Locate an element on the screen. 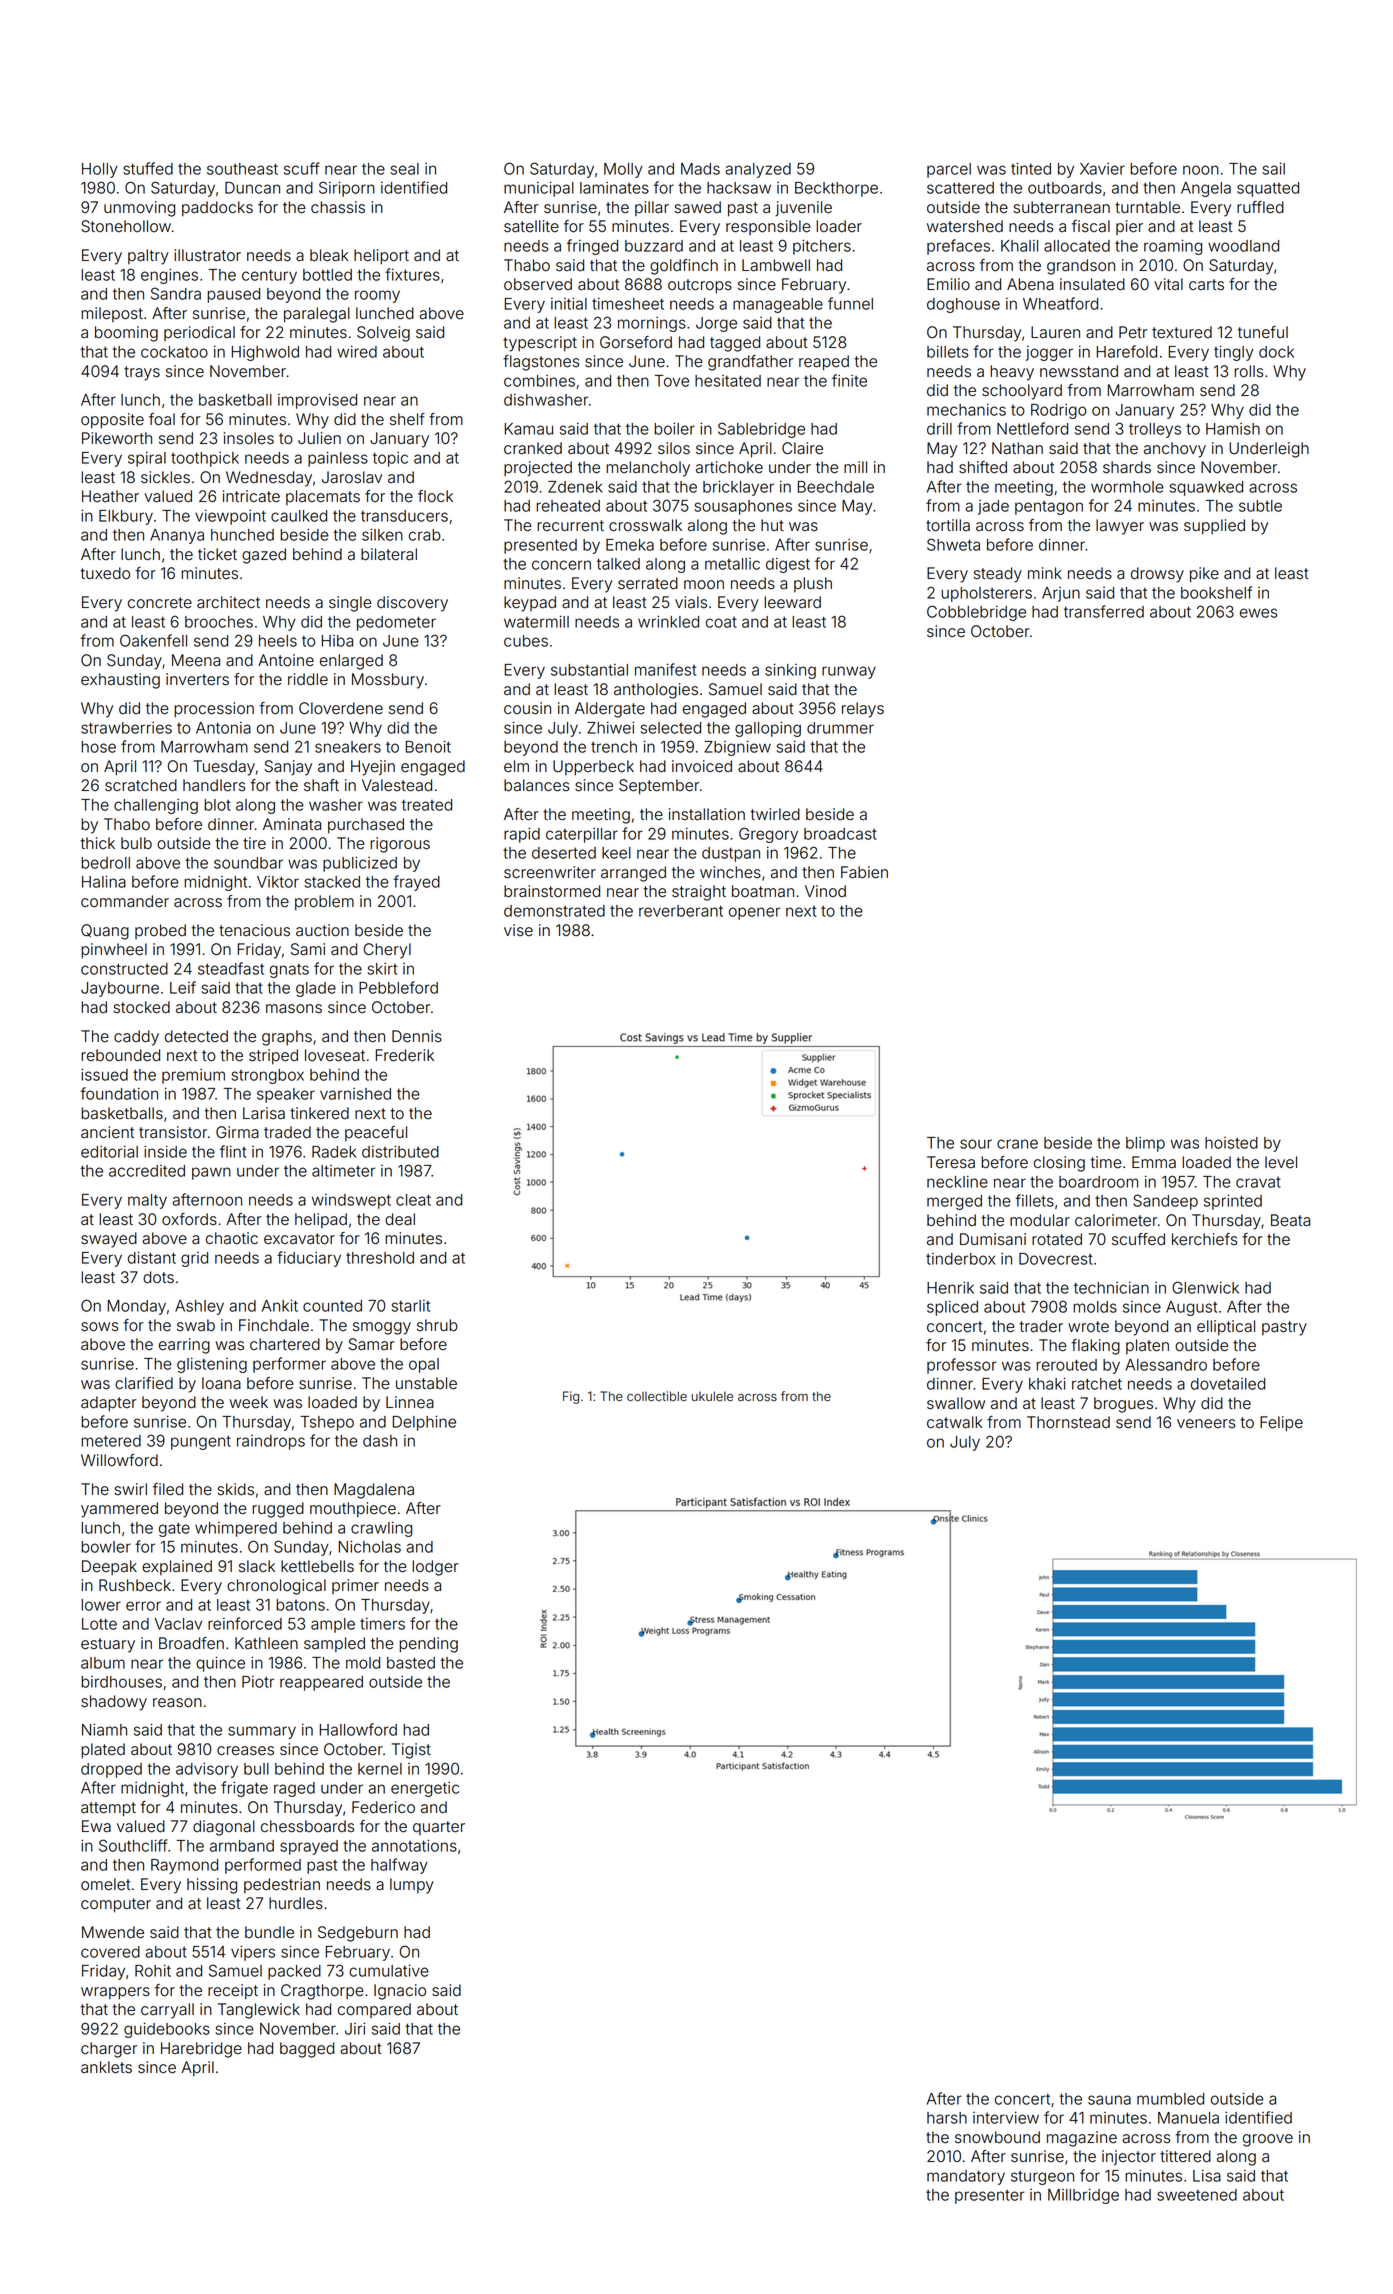 The image size is (1393, 2294). basted is located at coordinates (411, 1663).
